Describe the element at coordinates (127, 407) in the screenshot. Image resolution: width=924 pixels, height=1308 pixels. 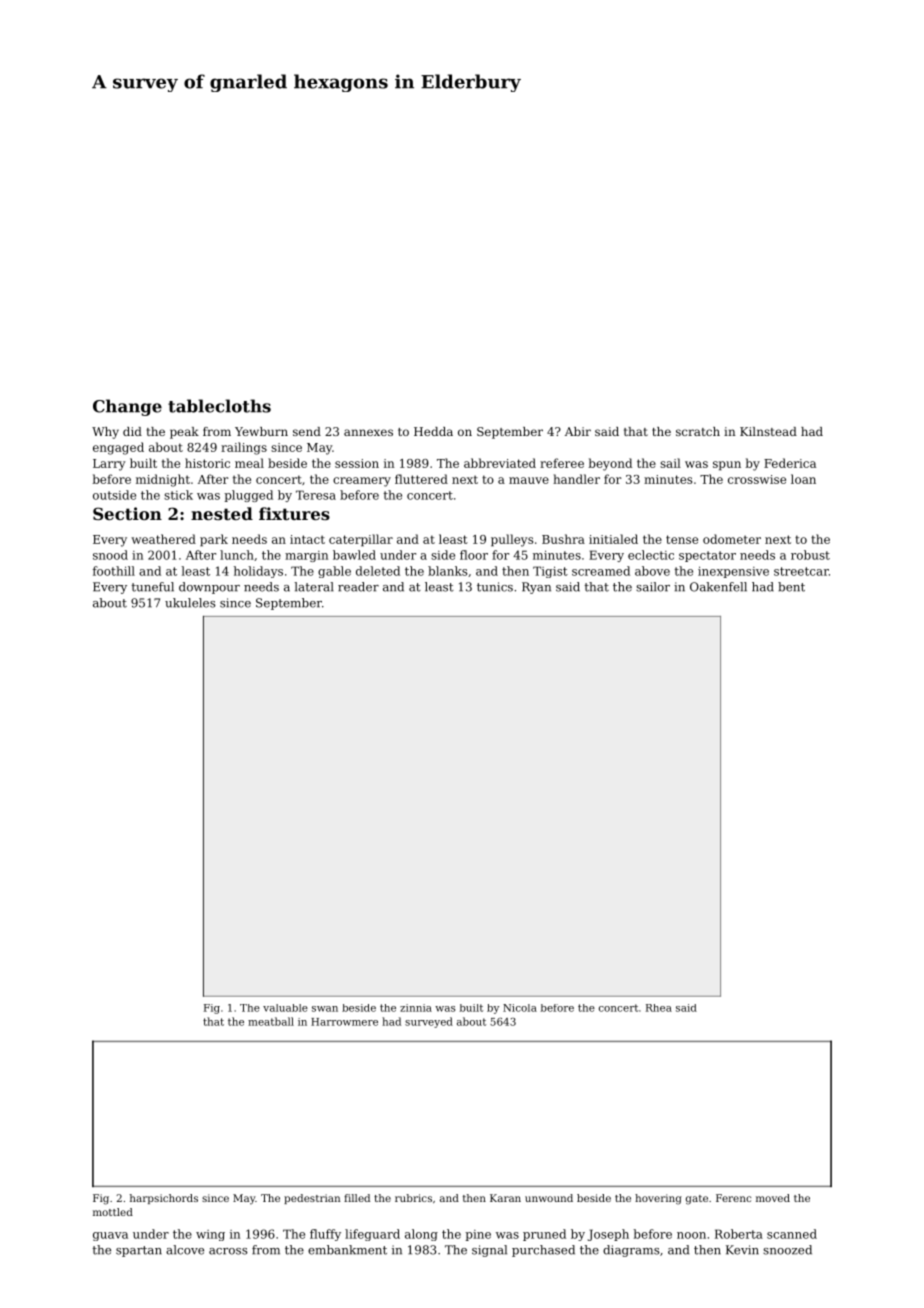
I see `Change` at that location.
